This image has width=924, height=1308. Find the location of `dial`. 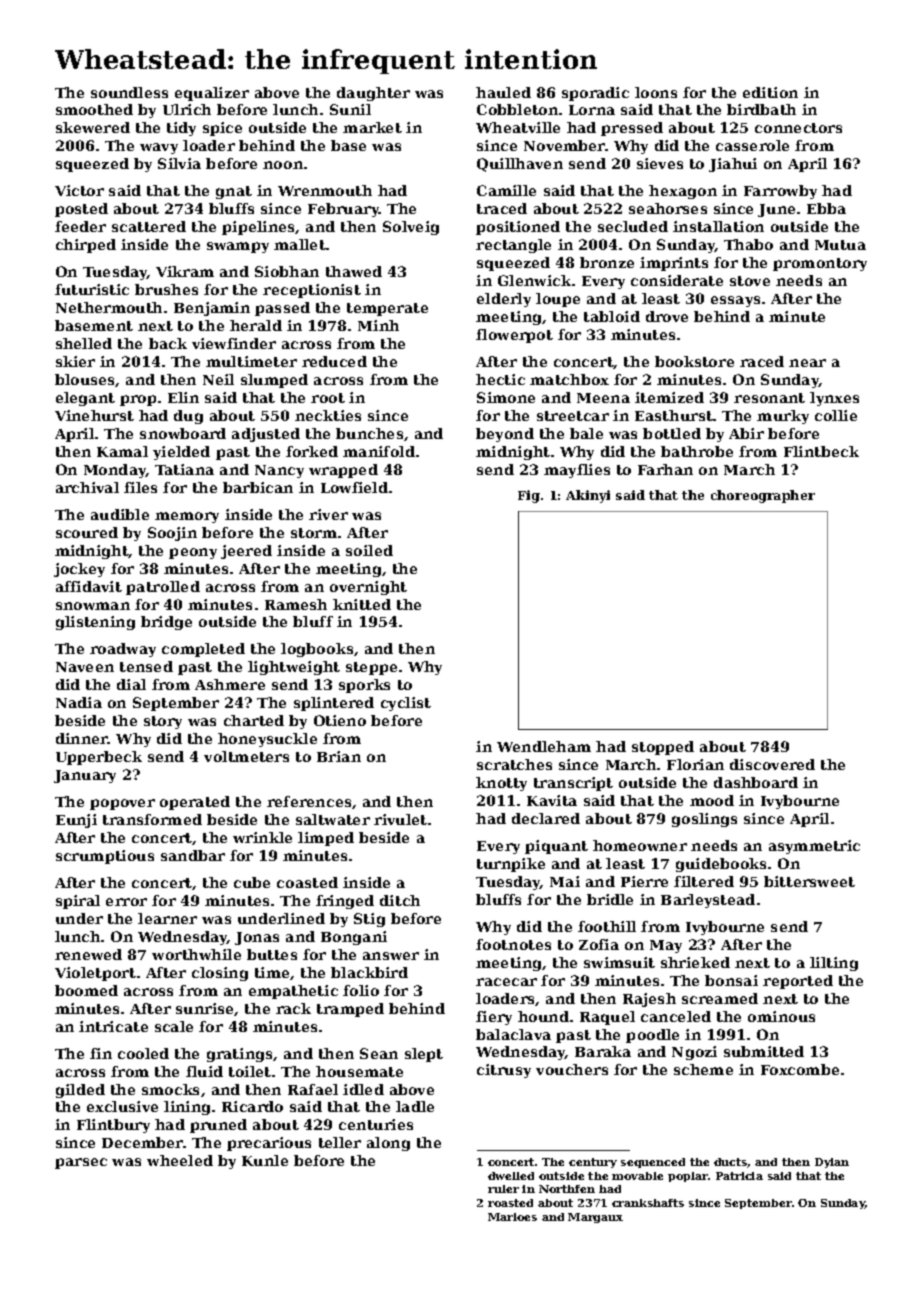

dial is located at coordinates (131, 684).
